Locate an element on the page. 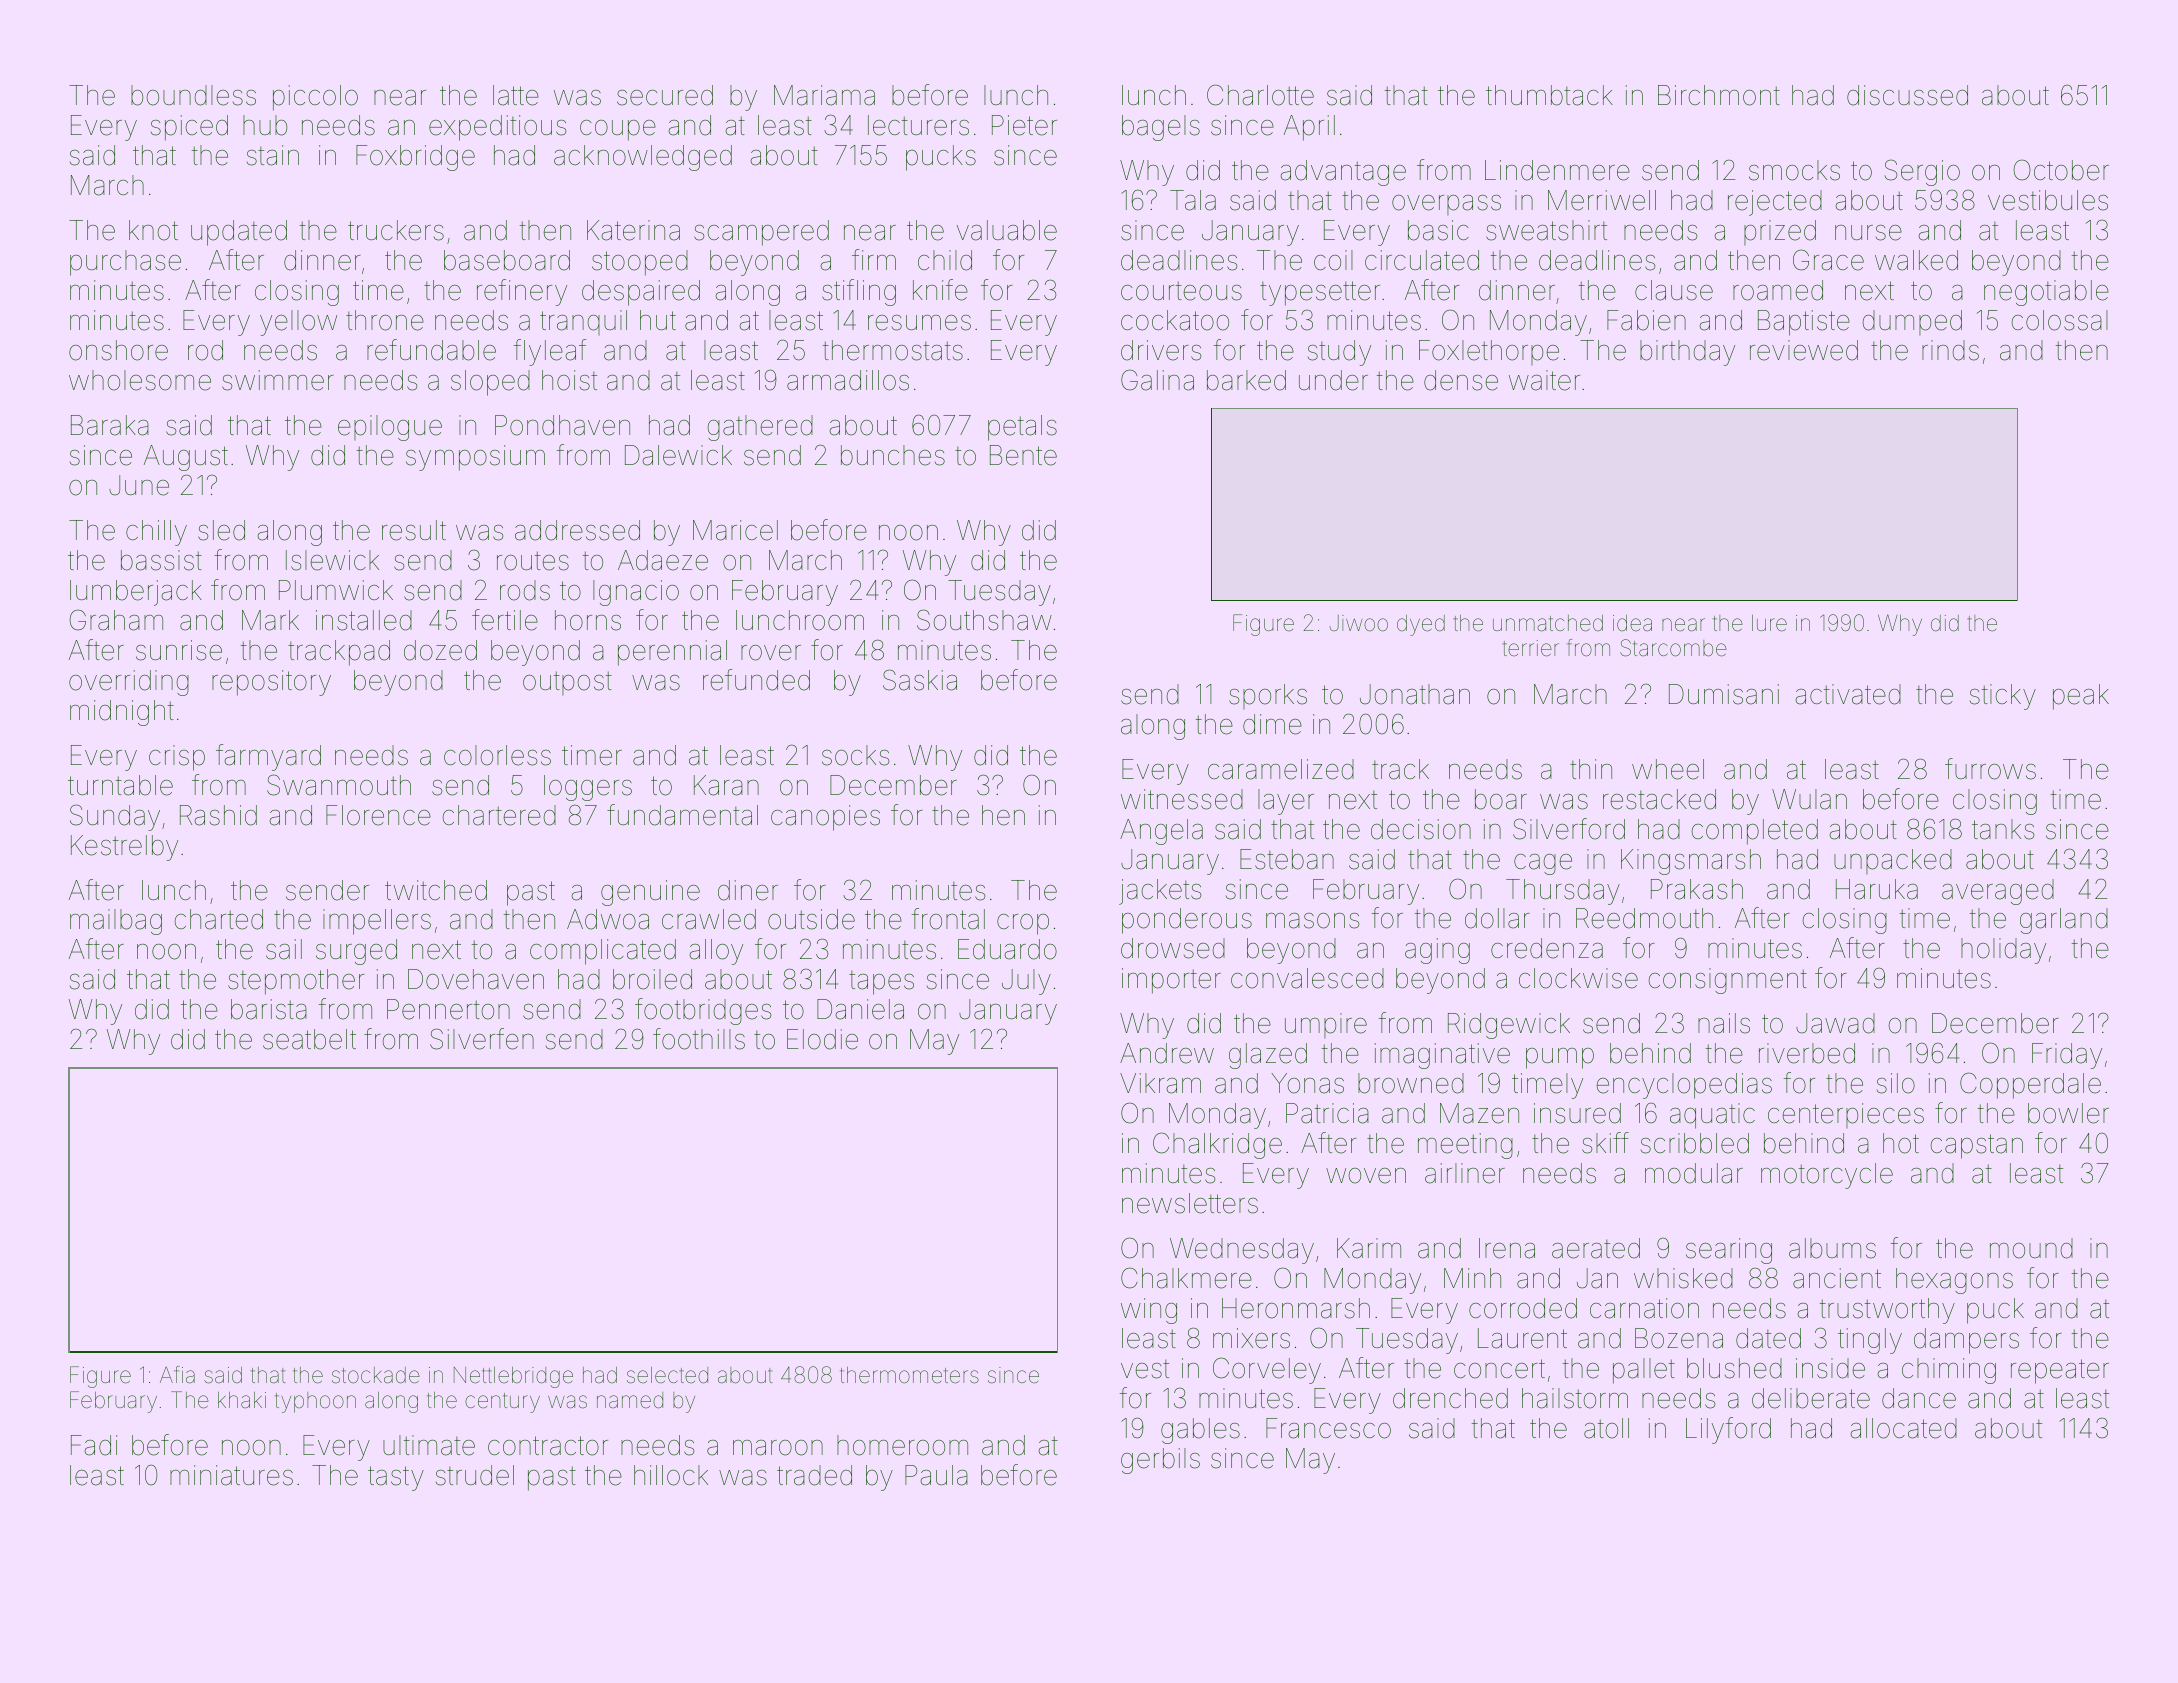 This image has height=1683, width=2178. rinds is located at coordinates (1950, 350).
